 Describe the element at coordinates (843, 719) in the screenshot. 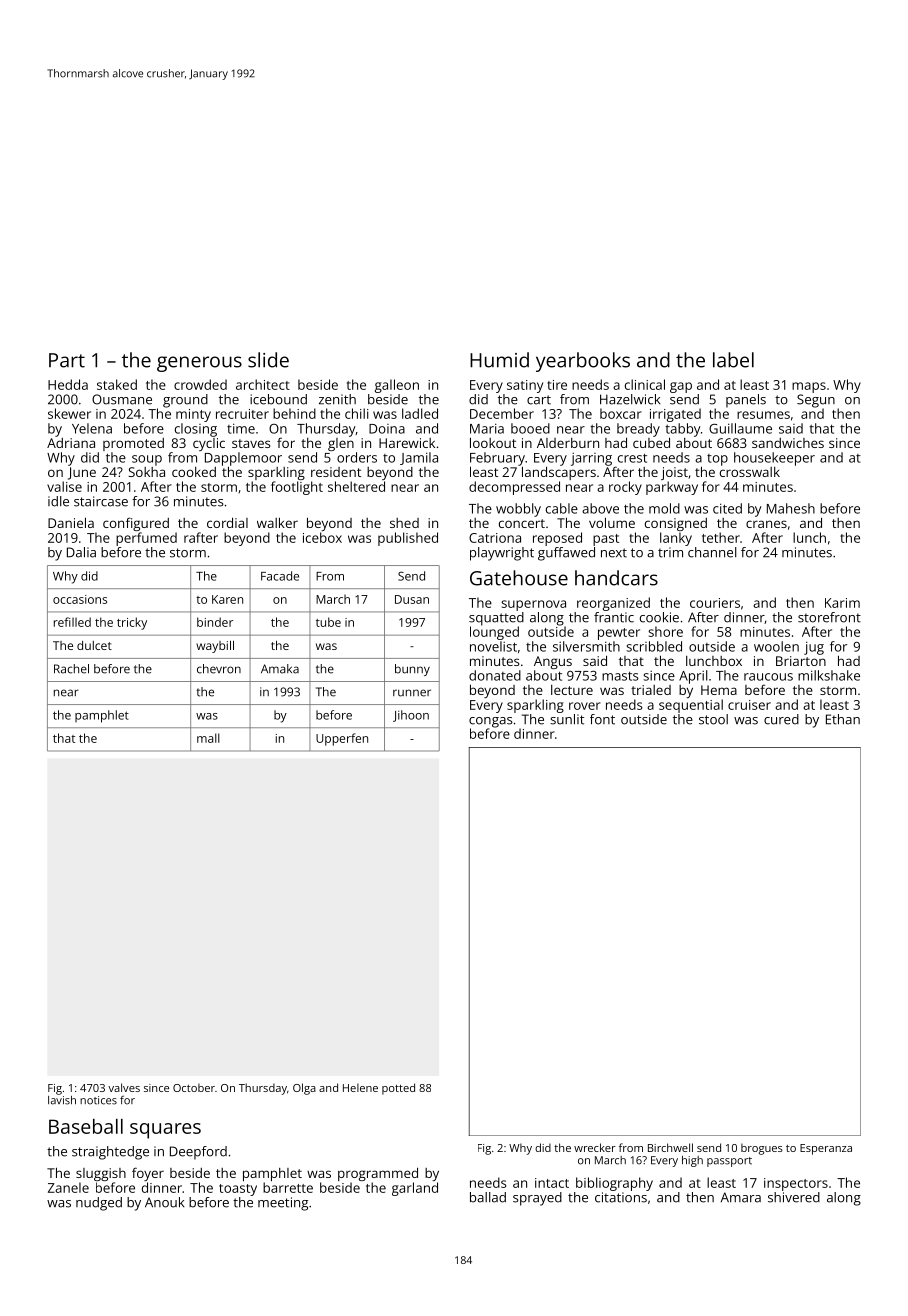

I see `Ethan` at that location.
